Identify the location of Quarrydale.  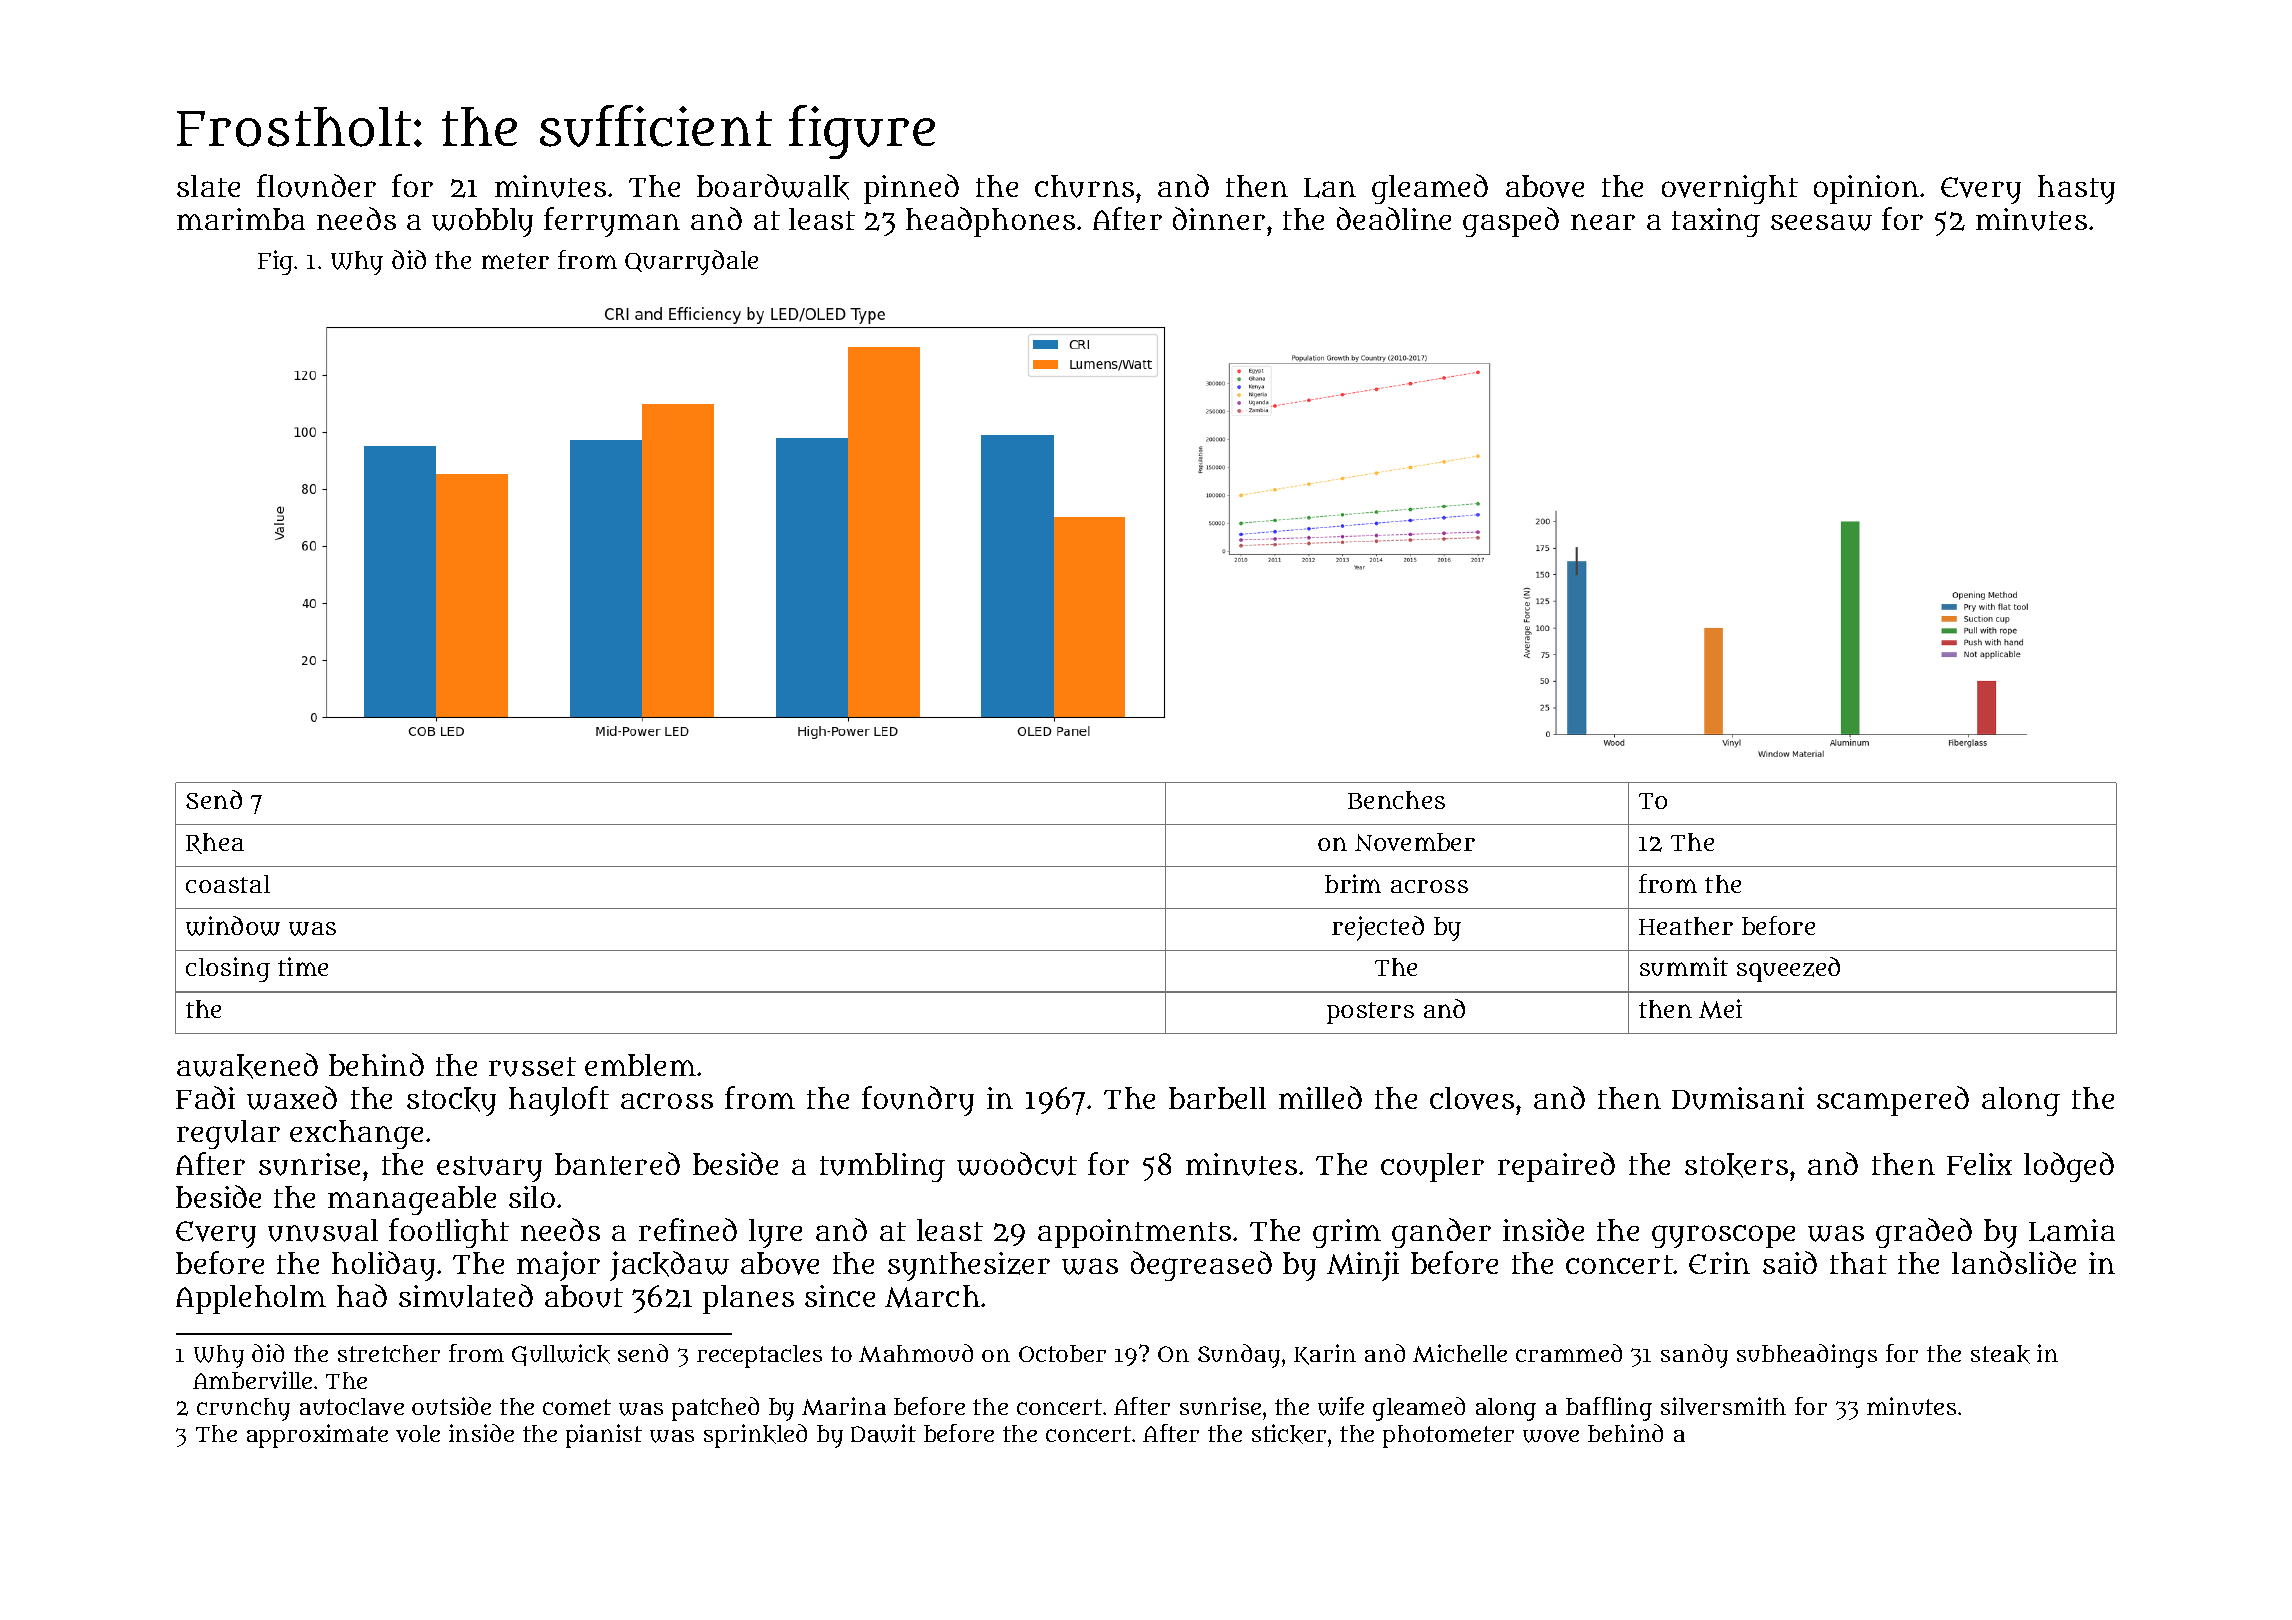
(691, 262).
